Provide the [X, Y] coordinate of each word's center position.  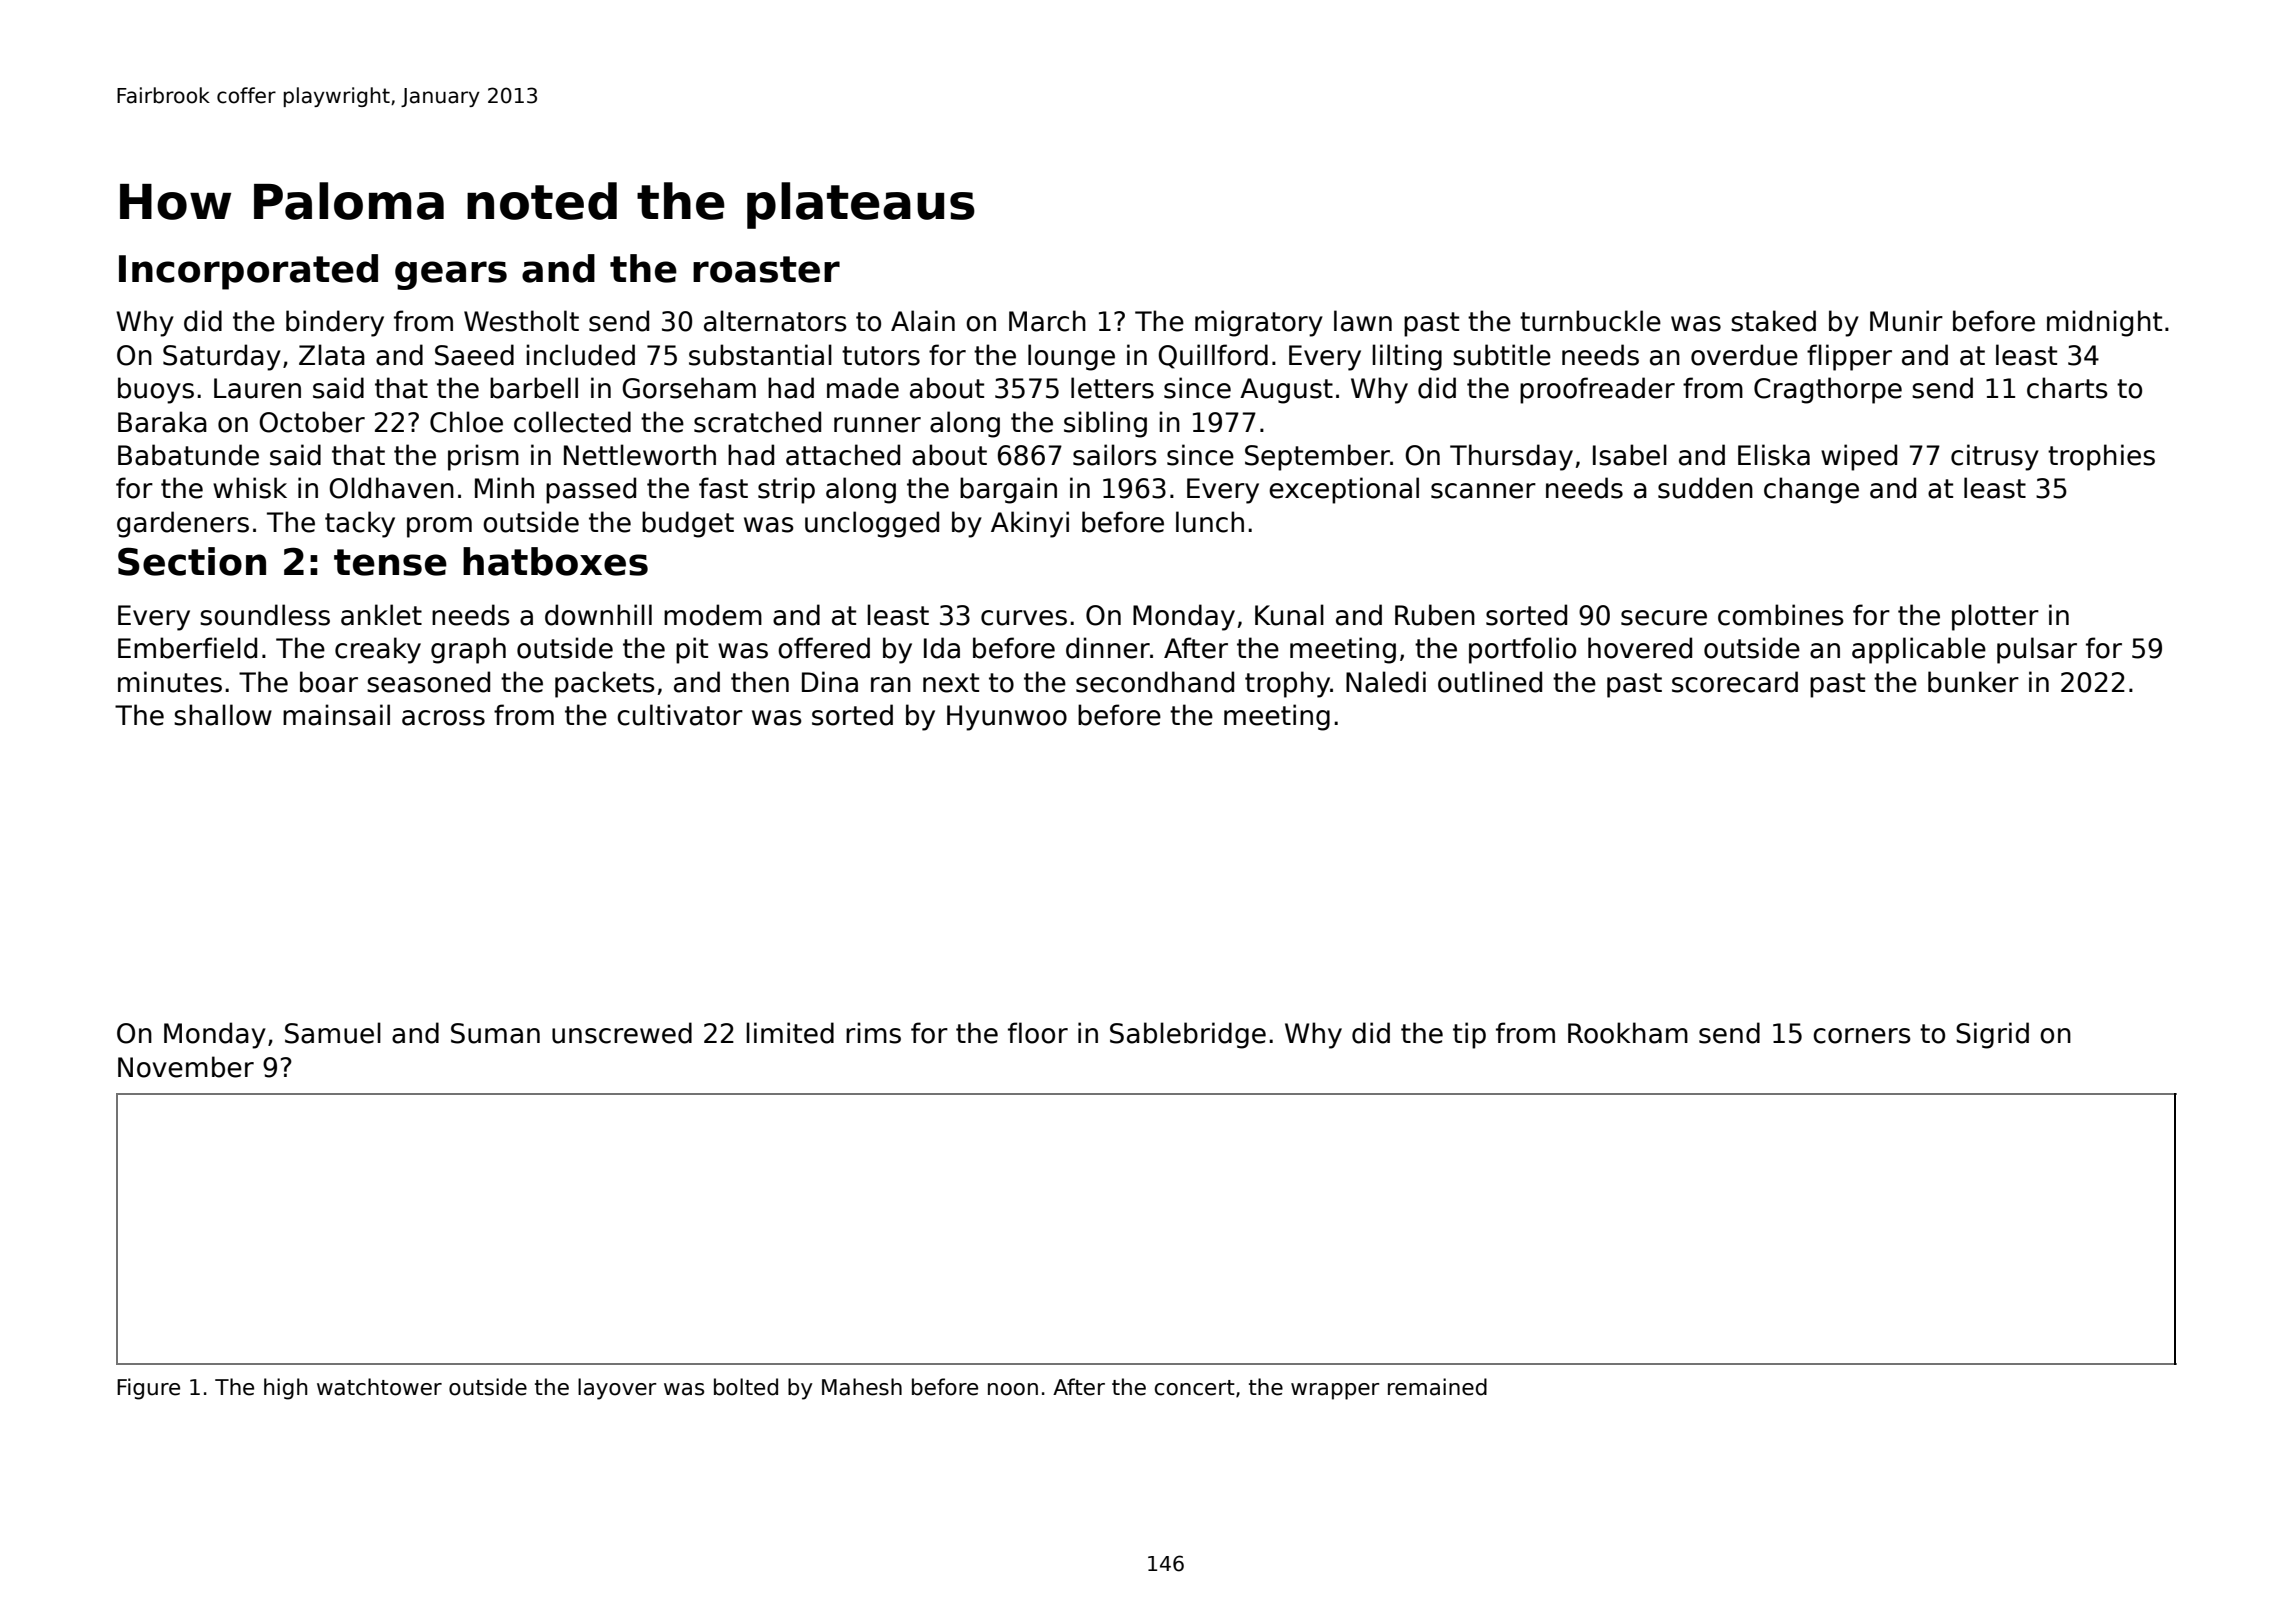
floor [1038, 1033]
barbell [534, 388]
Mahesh [862, 1387]
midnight [2104, 323]
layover [617, 1389]
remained [1437, 1387]
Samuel [333, 1033]
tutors [881, 356]
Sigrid [1992, 1035]
